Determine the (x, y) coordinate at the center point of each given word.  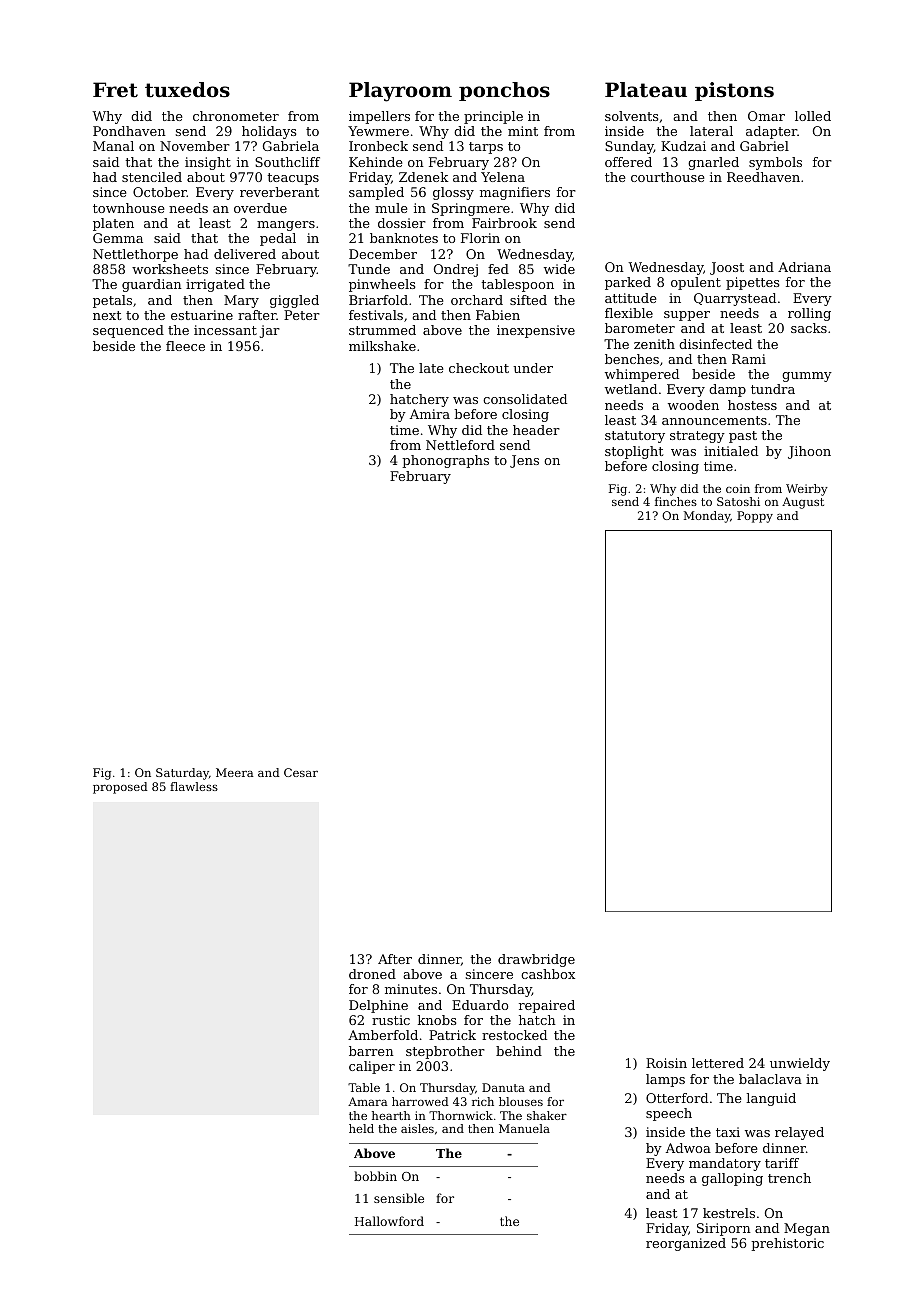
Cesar (301, 772)
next (107, 315)
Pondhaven (129, 131)
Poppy (755, 517)
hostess (752, 405)
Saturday (182, 774)
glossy (453, 193)
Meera (235, 772)
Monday (707, 517)
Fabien (498, 315)
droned (372, 974)
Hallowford (389, 1221)
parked (628, 283)
